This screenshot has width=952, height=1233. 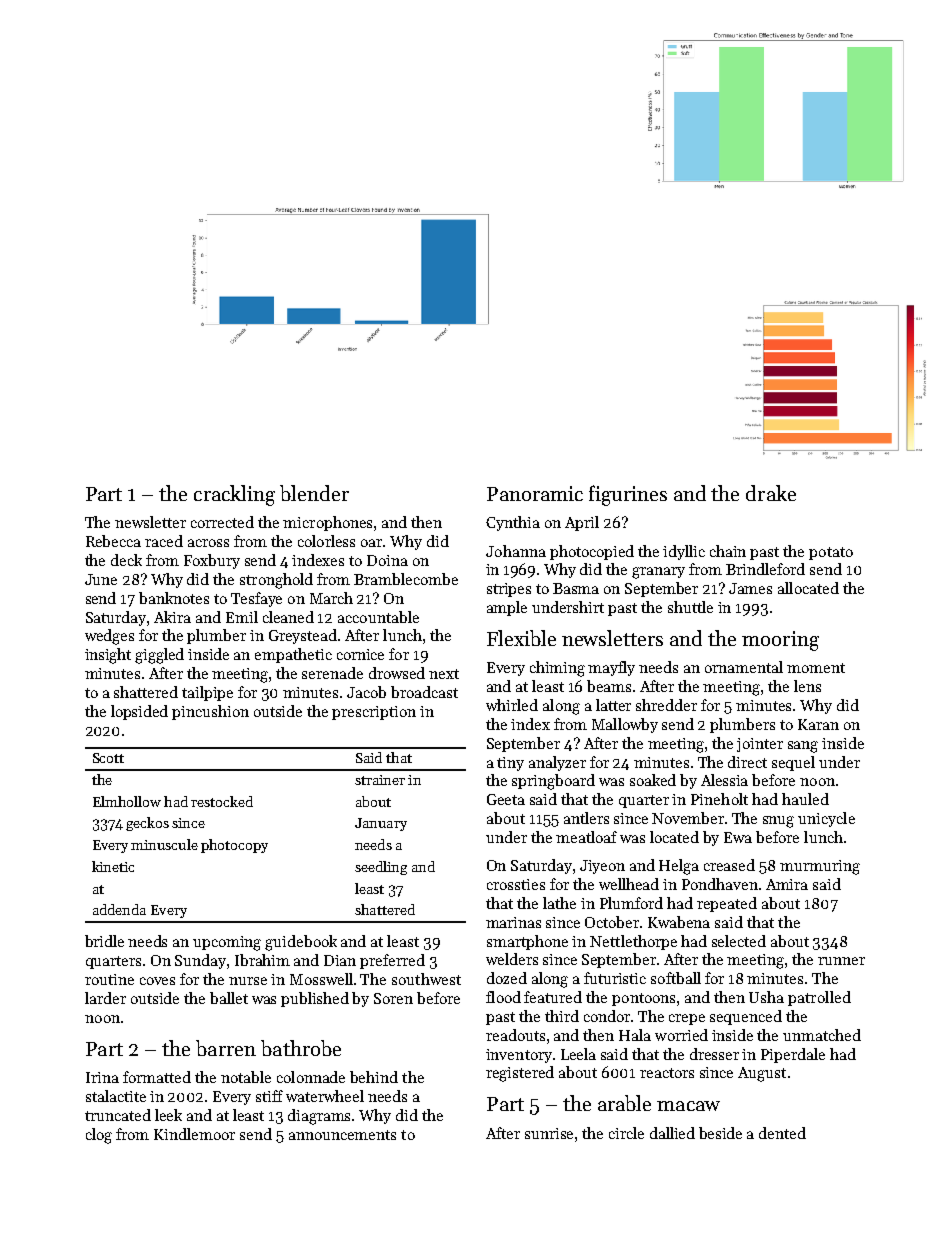 I want to click on Geeta, so click(x=506, y=799).
